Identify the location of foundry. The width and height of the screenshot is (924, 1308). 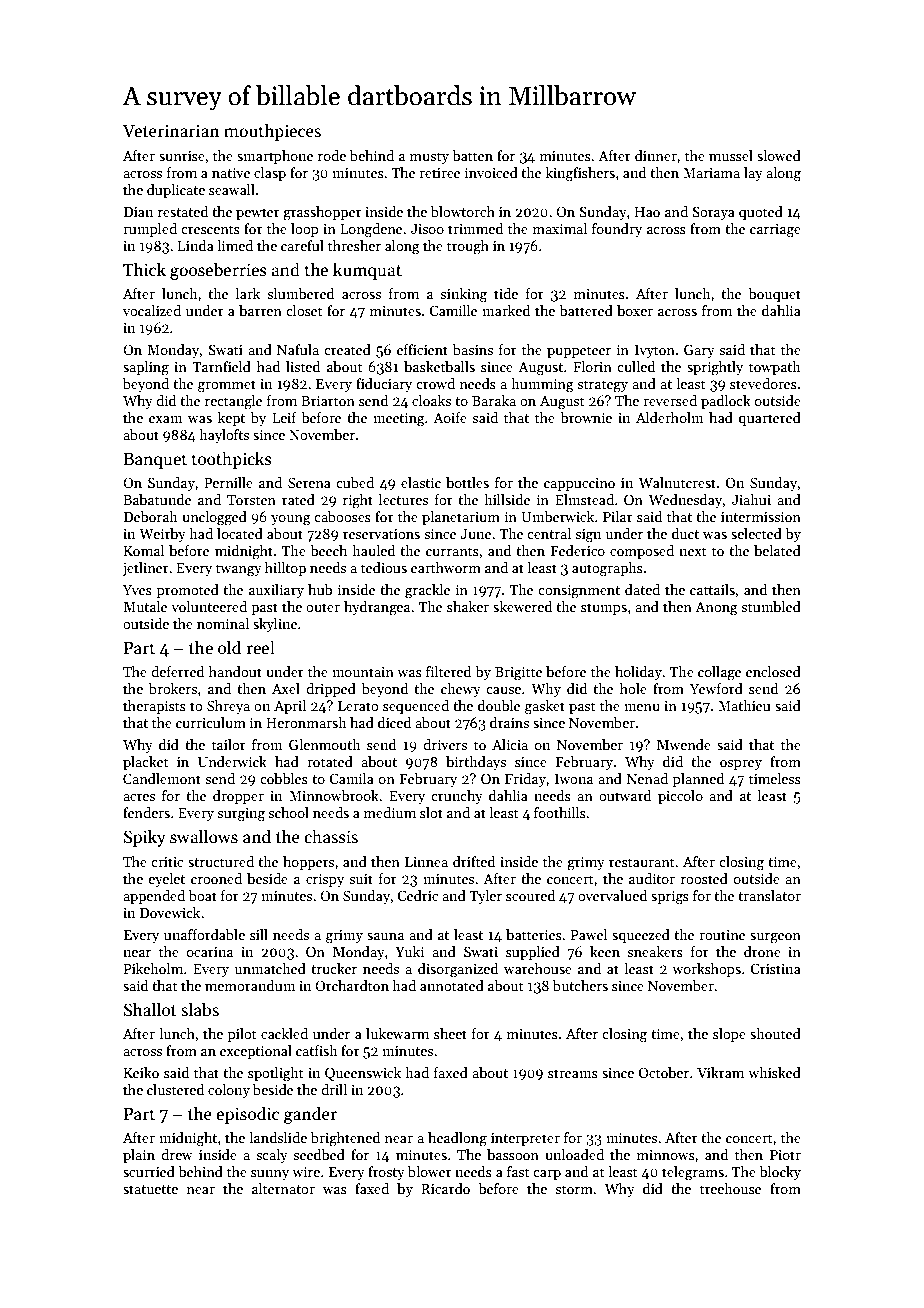
(617, 230).
